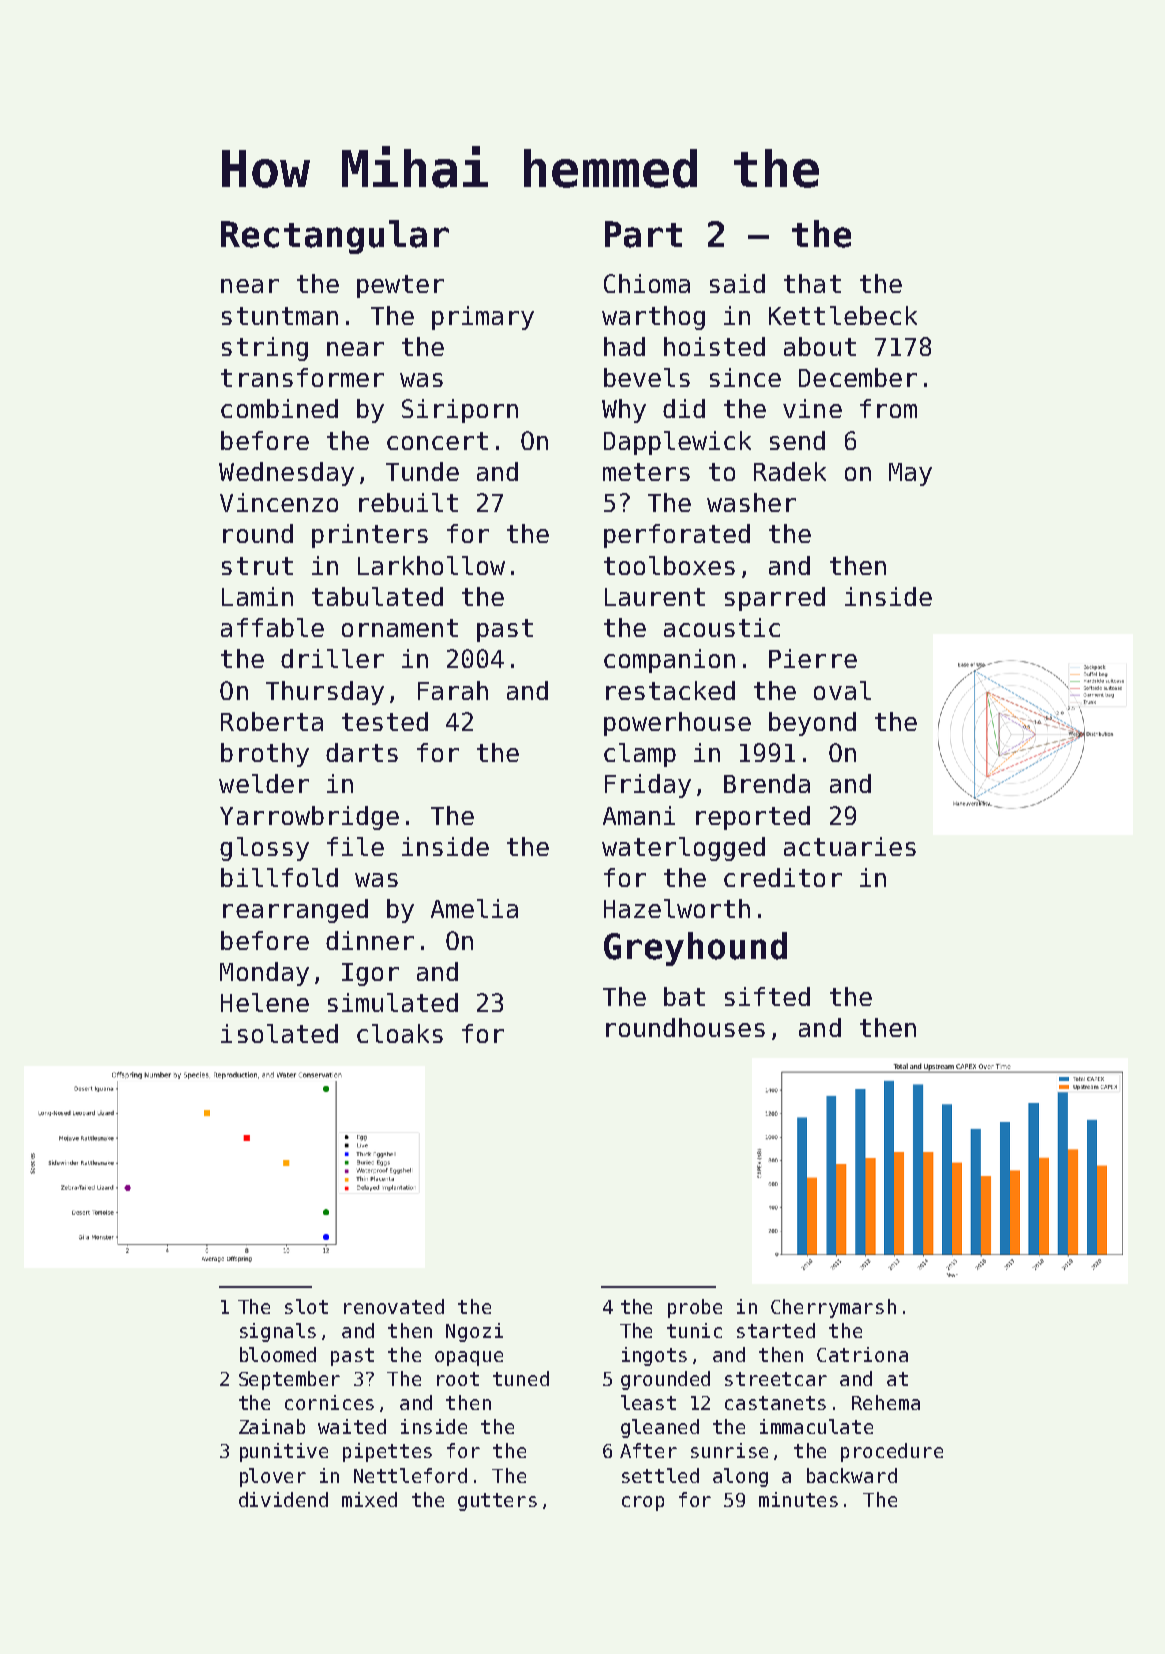 This page has height=1654, width=1165. Describe the element at coordinates (850, 846) in the page. I see `actuaries` at that location.
